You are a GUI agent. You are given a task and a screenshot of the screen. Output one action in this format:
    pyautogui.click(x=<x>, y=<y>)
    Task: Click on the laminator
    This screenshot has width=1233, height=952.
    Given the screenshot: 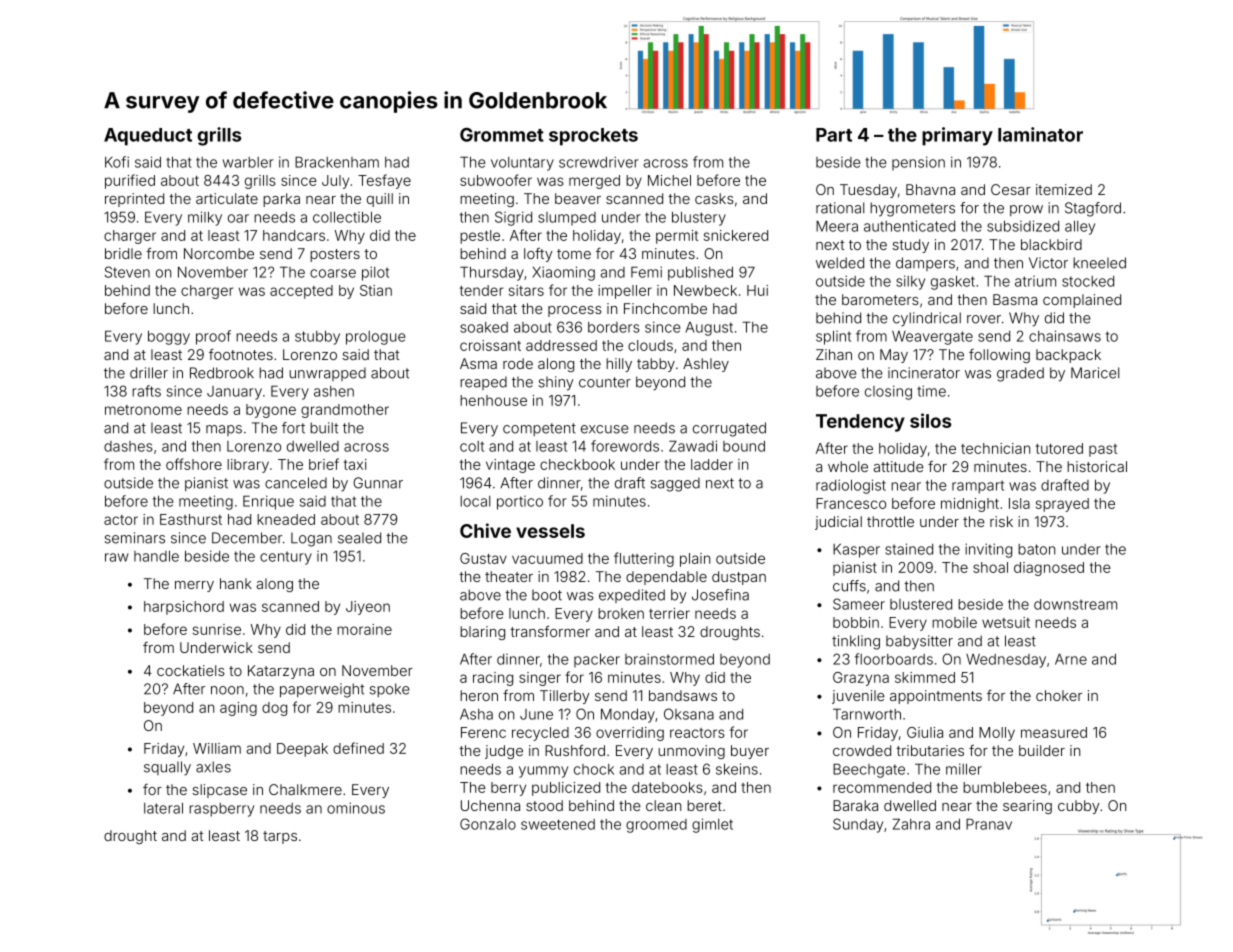 What is the action you would take?
    pyautogui.click(x=1040, y=134)
